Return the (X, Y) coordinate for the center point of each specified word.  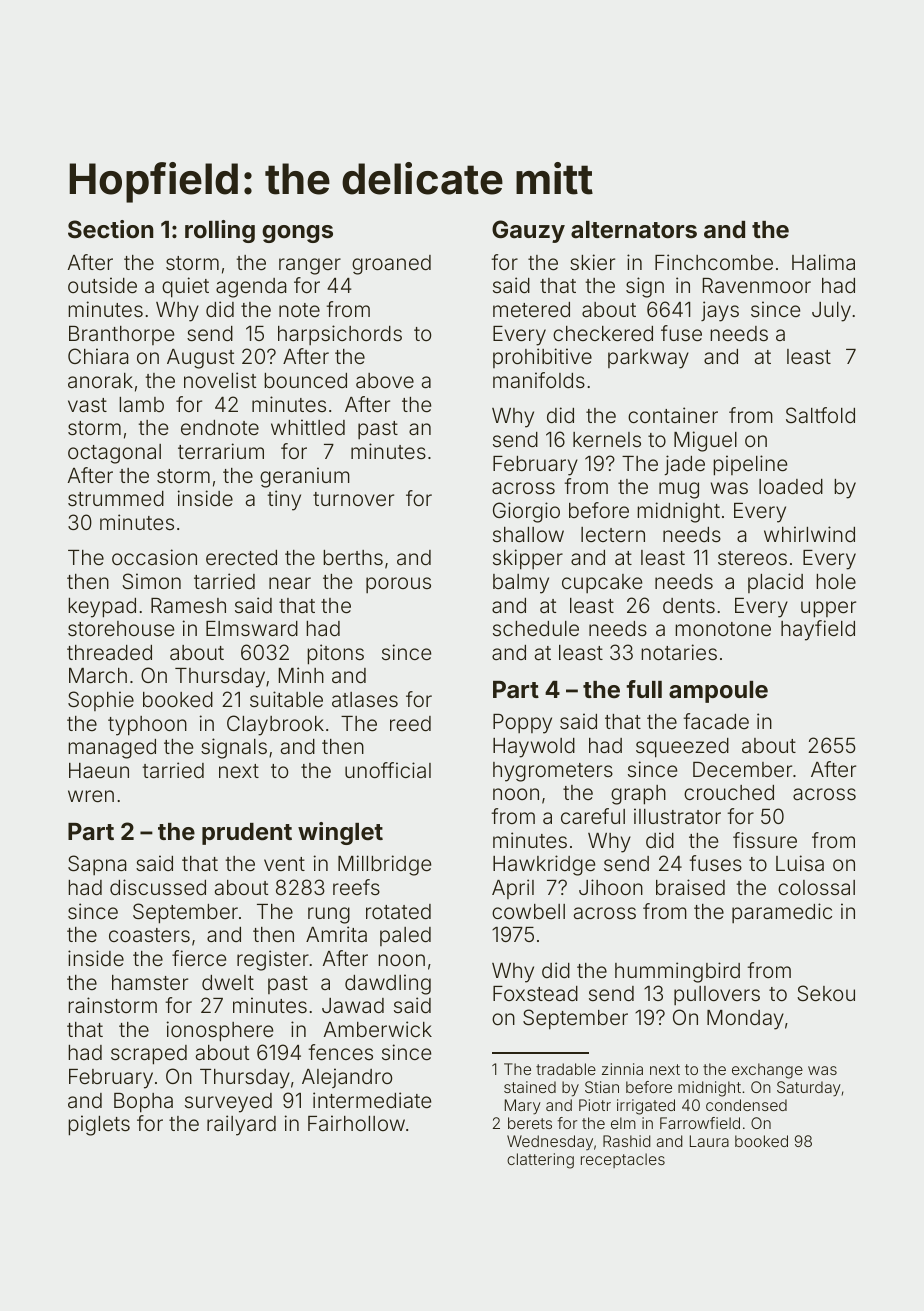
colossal (816, 887)
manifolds (539, 380)
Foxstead (535, 993)
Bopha (143, 1103)
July (831, 312)
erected (241, 557)
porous (398, 585)
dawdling (388, 984)
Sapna (97, 865)
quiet (185, 287)
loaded (791, 486)
